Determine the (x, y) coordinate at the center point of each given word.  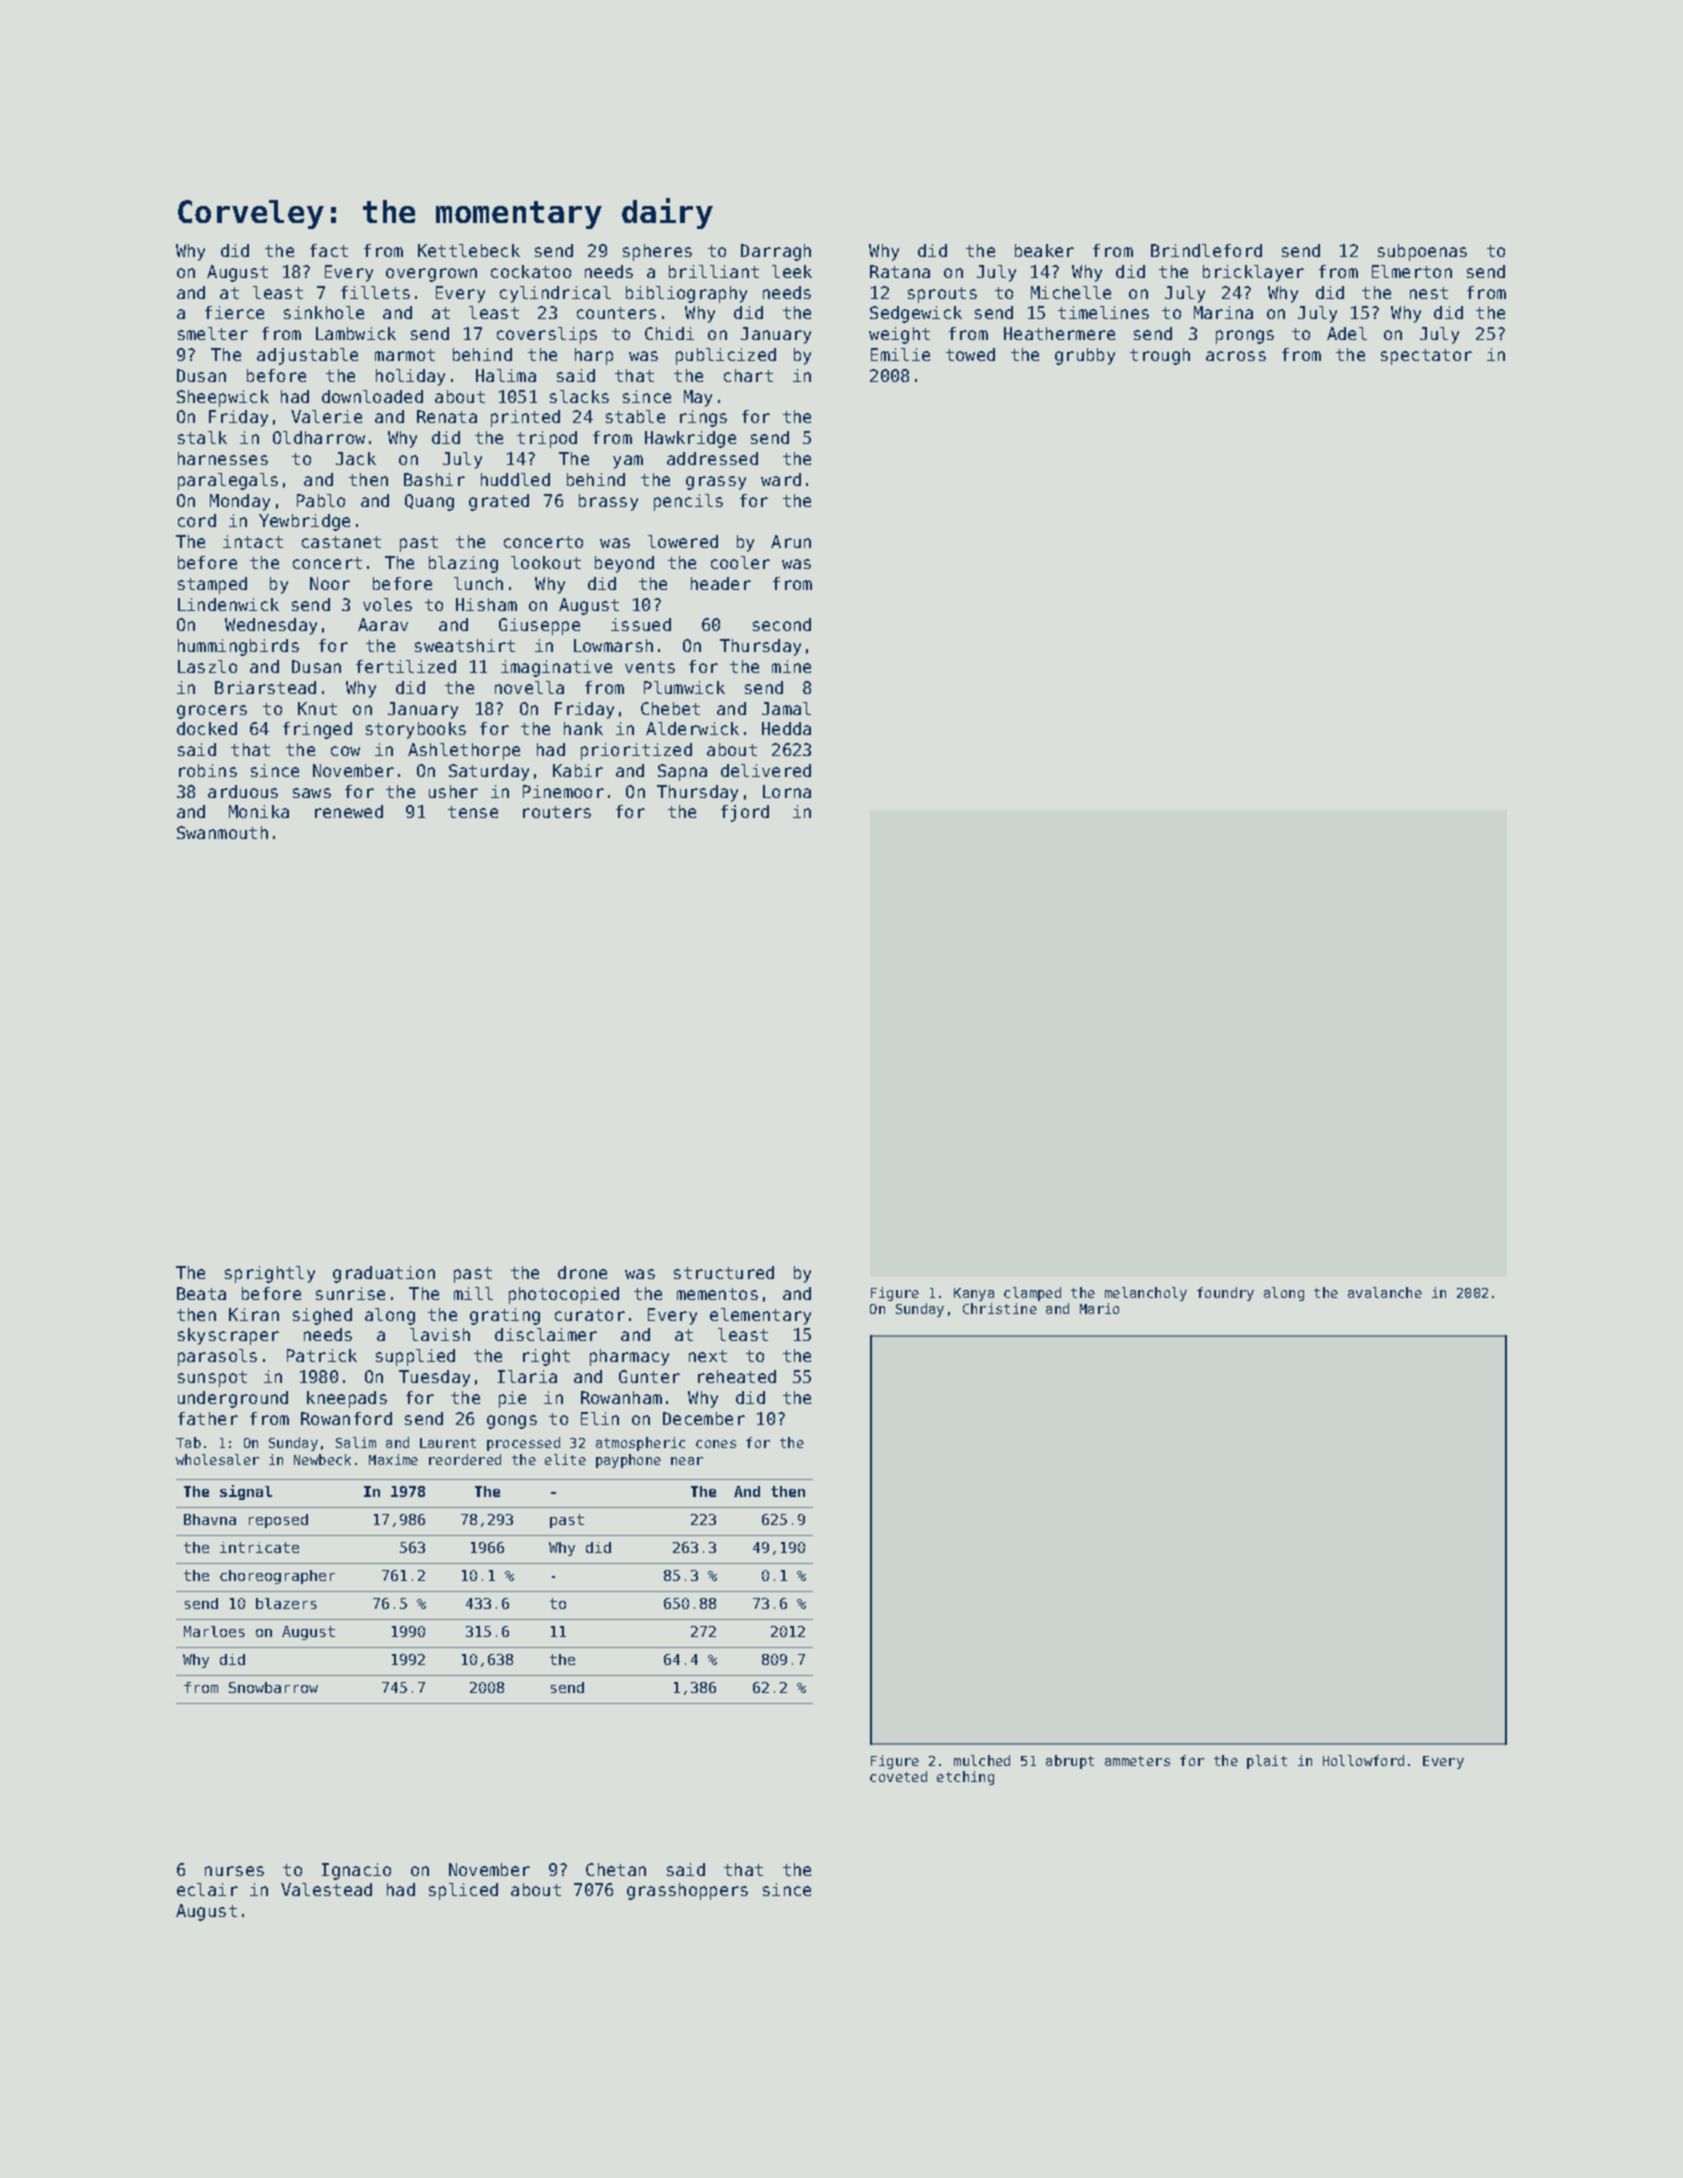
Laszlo (207, 666)
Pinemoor (563, 791)
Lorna (787, 791)
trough (1160, 356)
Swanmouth (222, 832)
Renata (447, 416)
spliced (463, 1891)
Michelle (1071, 292)
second (782, 624)
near (687, 1461)
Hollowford (1363, 1760)
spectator (1426, 357)
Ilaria (527, 1376)
